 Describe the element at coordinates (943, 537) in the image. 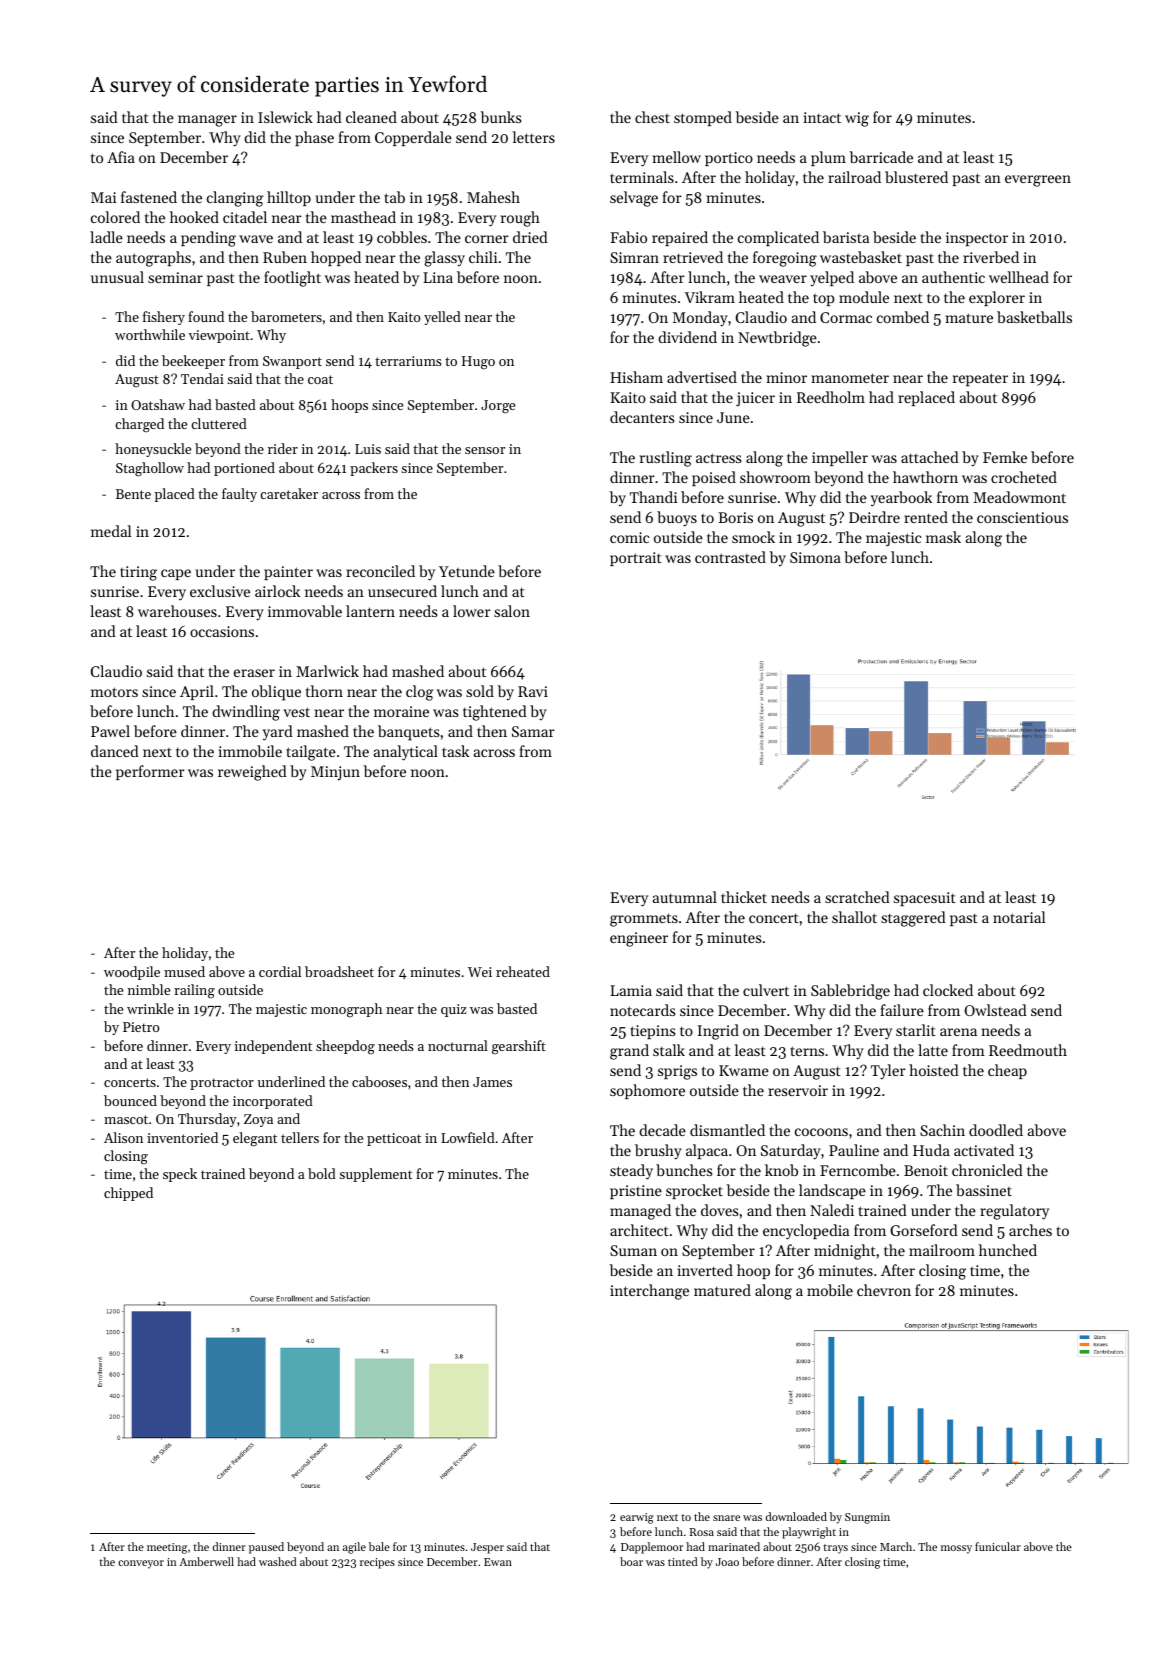

I see `mask` at that location.
